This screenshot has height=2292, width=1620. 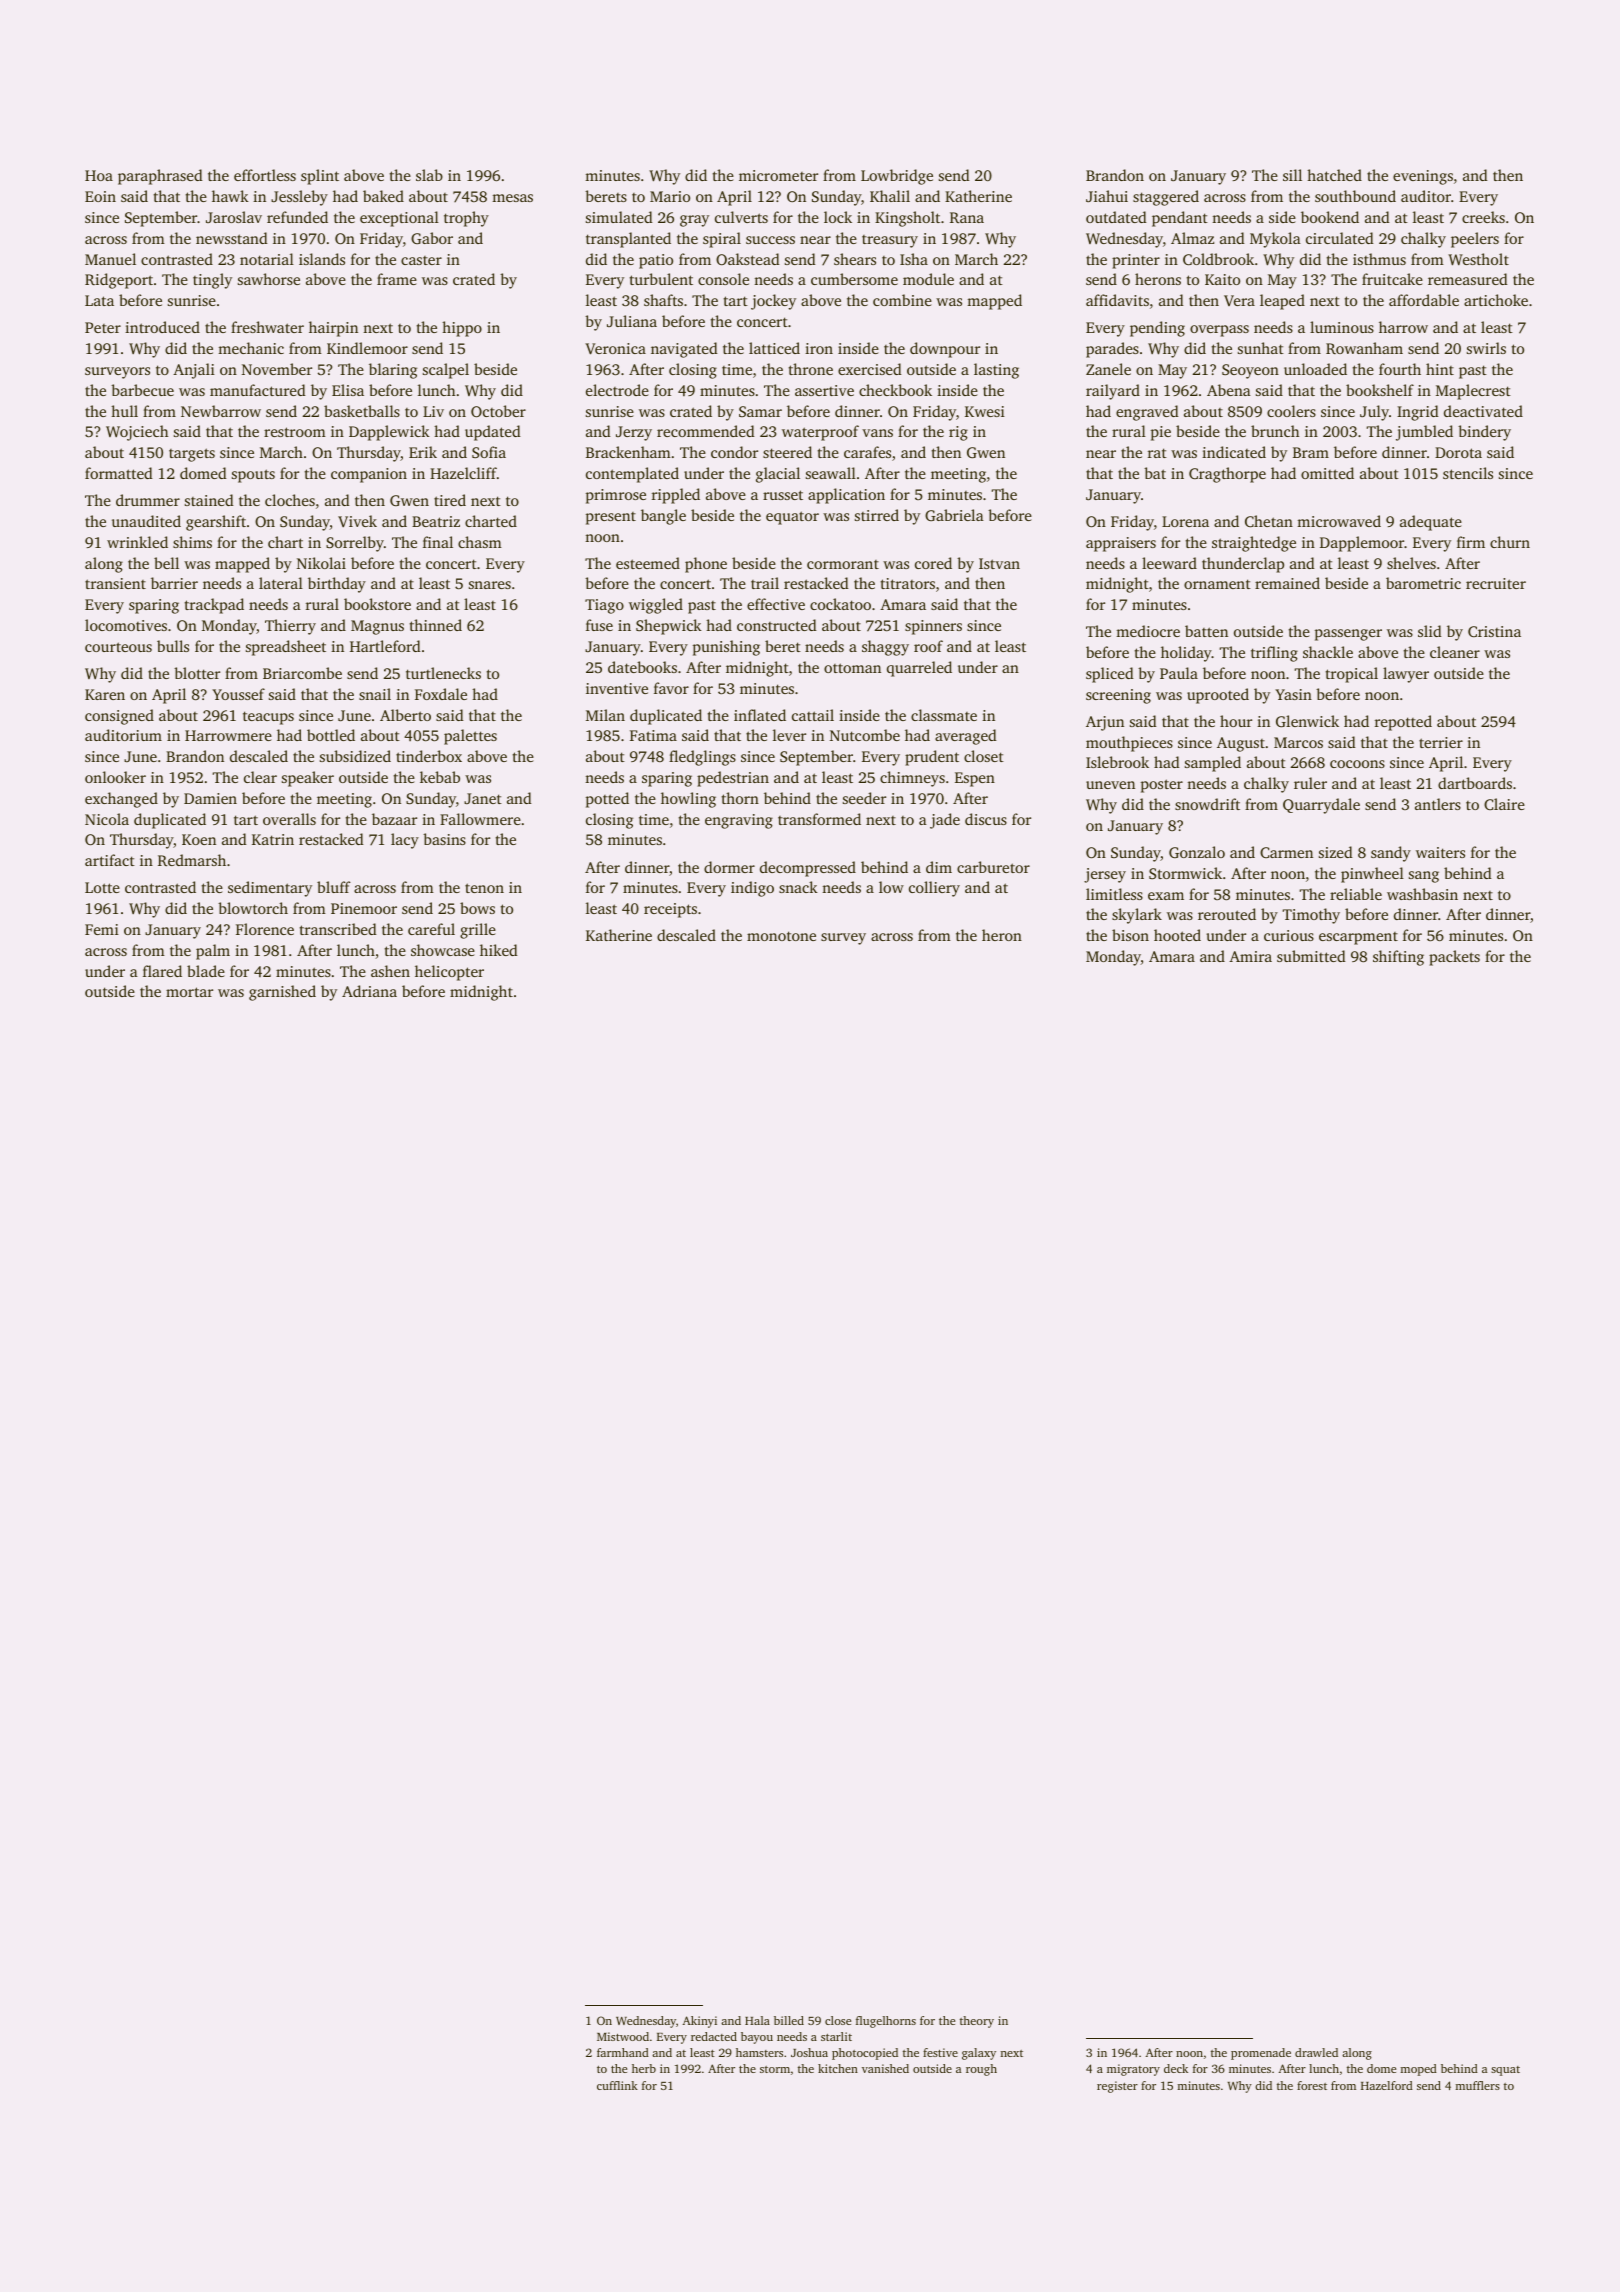 I want to click on receipts, so click(x=670, y=910).
